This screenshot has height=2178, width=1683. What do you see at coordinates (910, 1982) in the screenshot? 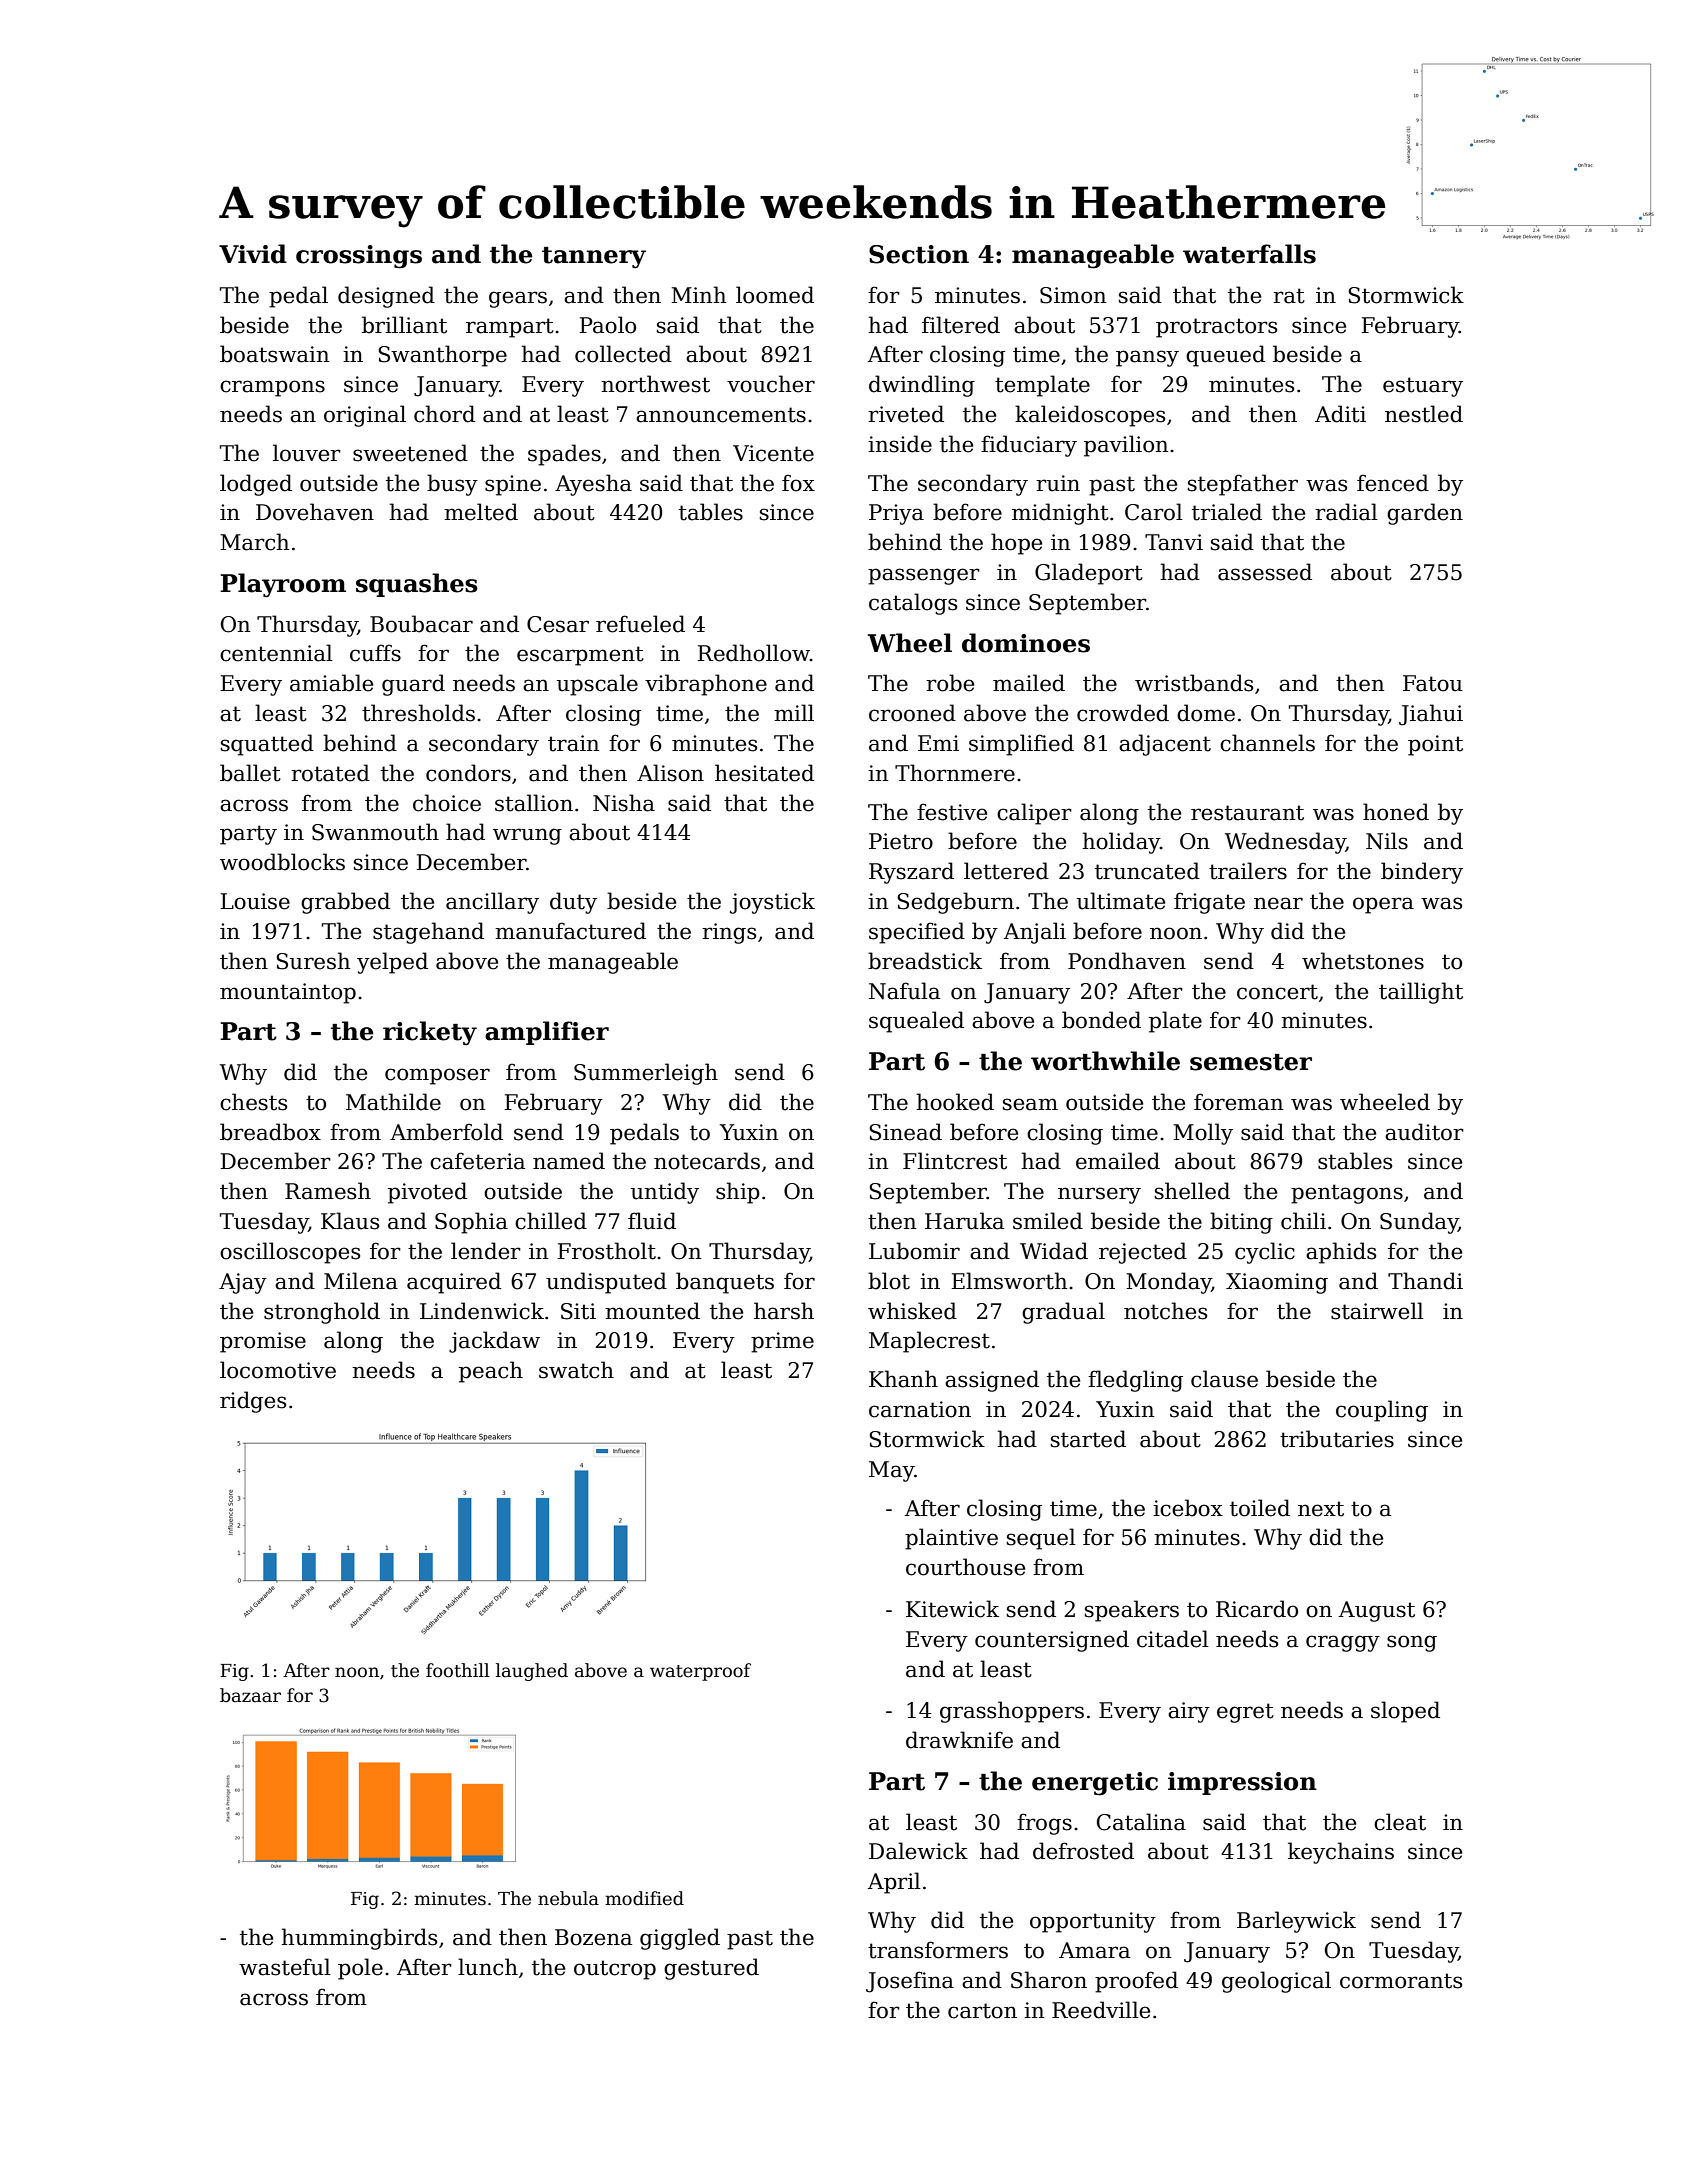
I see `Josefina` at bounding box center [910, 1982].
